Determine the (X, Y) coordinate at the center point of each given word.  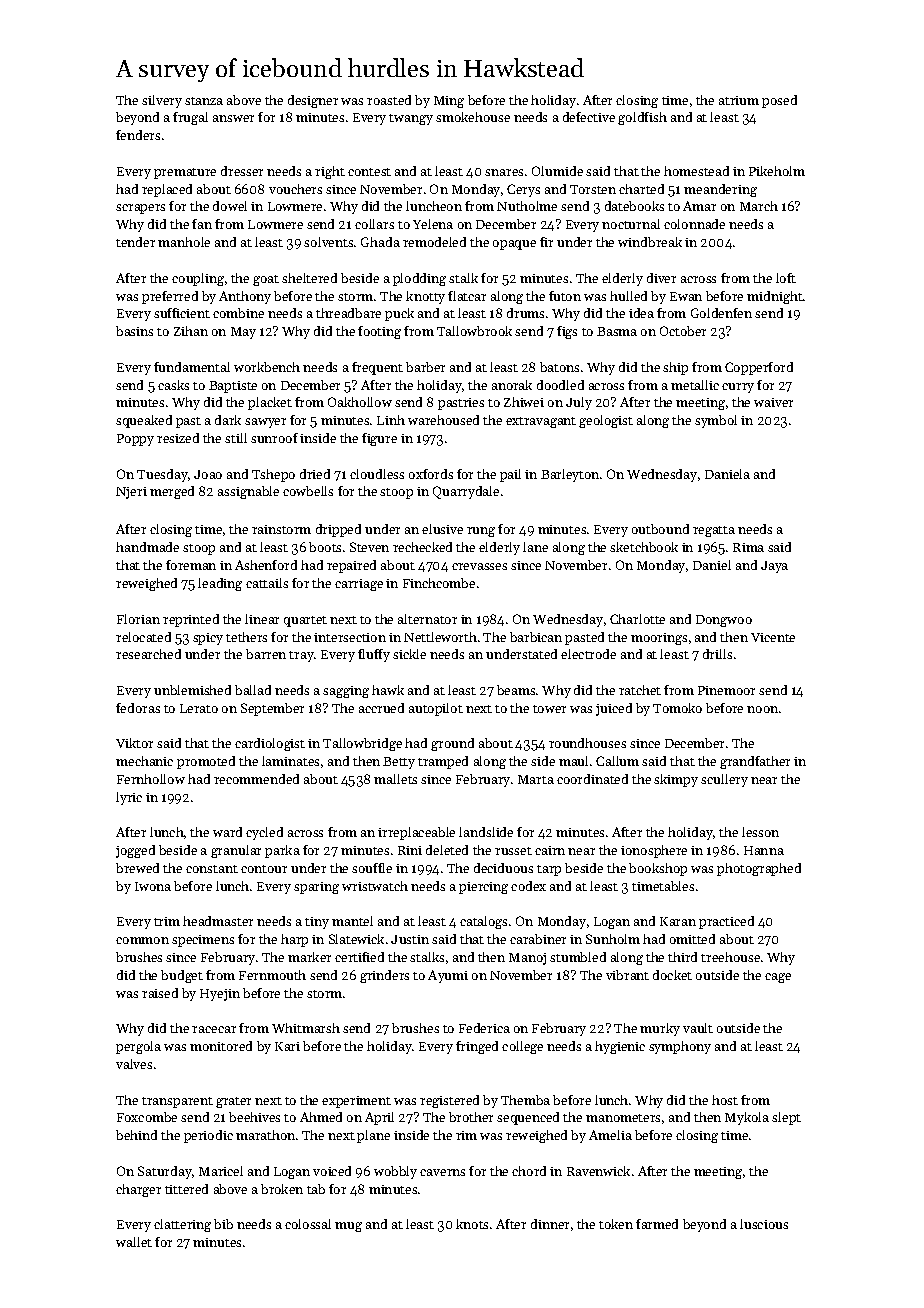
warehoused (443, 420)
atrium (739, 100)
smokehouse (473, 117)
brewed (137, 868)
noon (762, 709)
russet (513, 851)
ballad (253, 690)
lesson (760, 832)
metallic (695, 385)
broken (282, 1189)
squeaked (144, 421)
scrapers (140, 209)
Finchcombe (439, 583)
